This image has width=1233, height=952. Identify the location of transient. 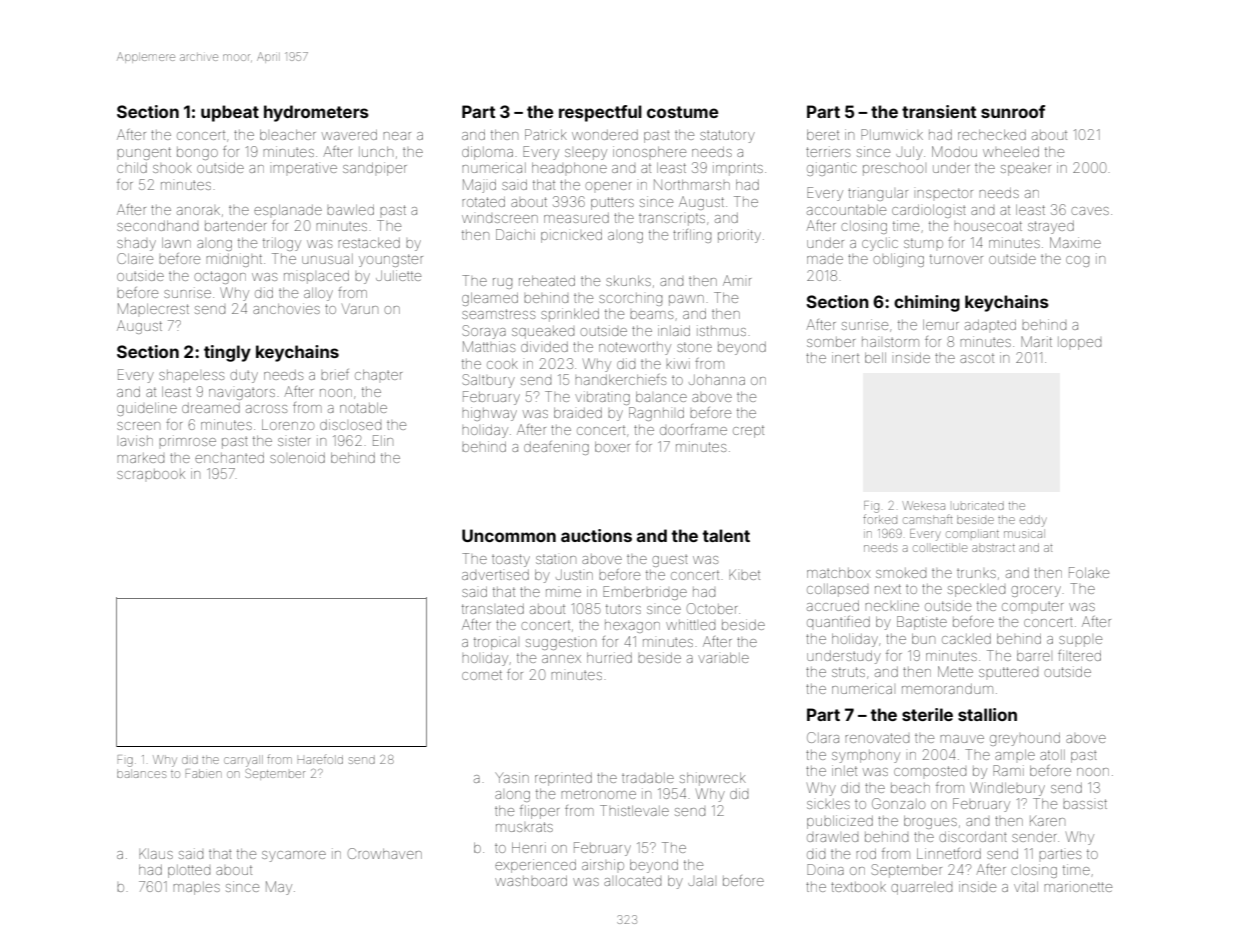
(939, 111).
